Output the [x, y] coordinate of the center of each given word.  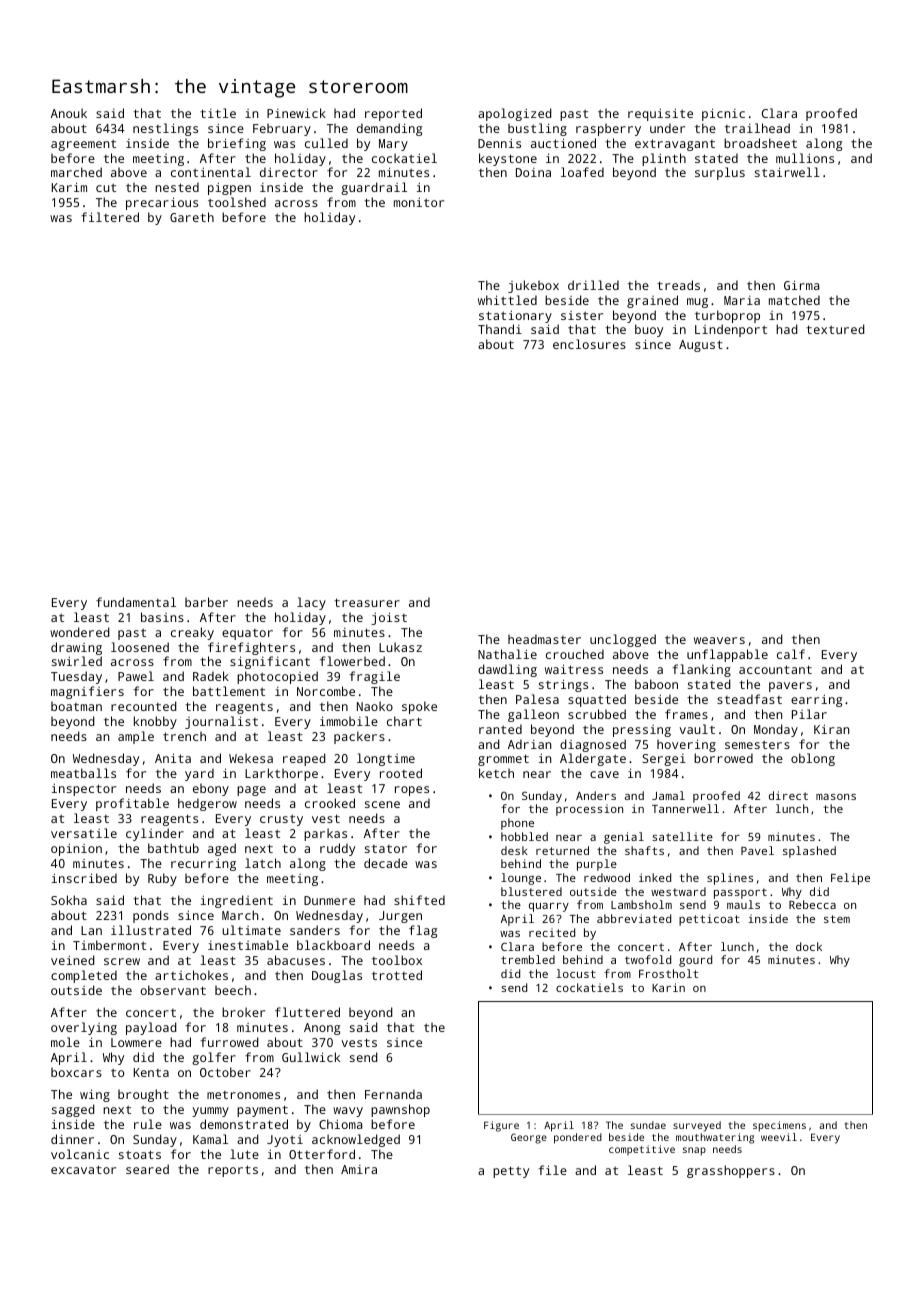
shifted [419, 900]
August [701, 346]
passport [740, 893]
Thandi [500, 329]
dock [809, 946]
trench [184, 736]
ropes [412, 791]
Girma [801, 285]
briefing [237, 144]
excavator [83, 1169]
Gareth [192, 217]
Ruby [162, 879]
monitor [419, 202]
